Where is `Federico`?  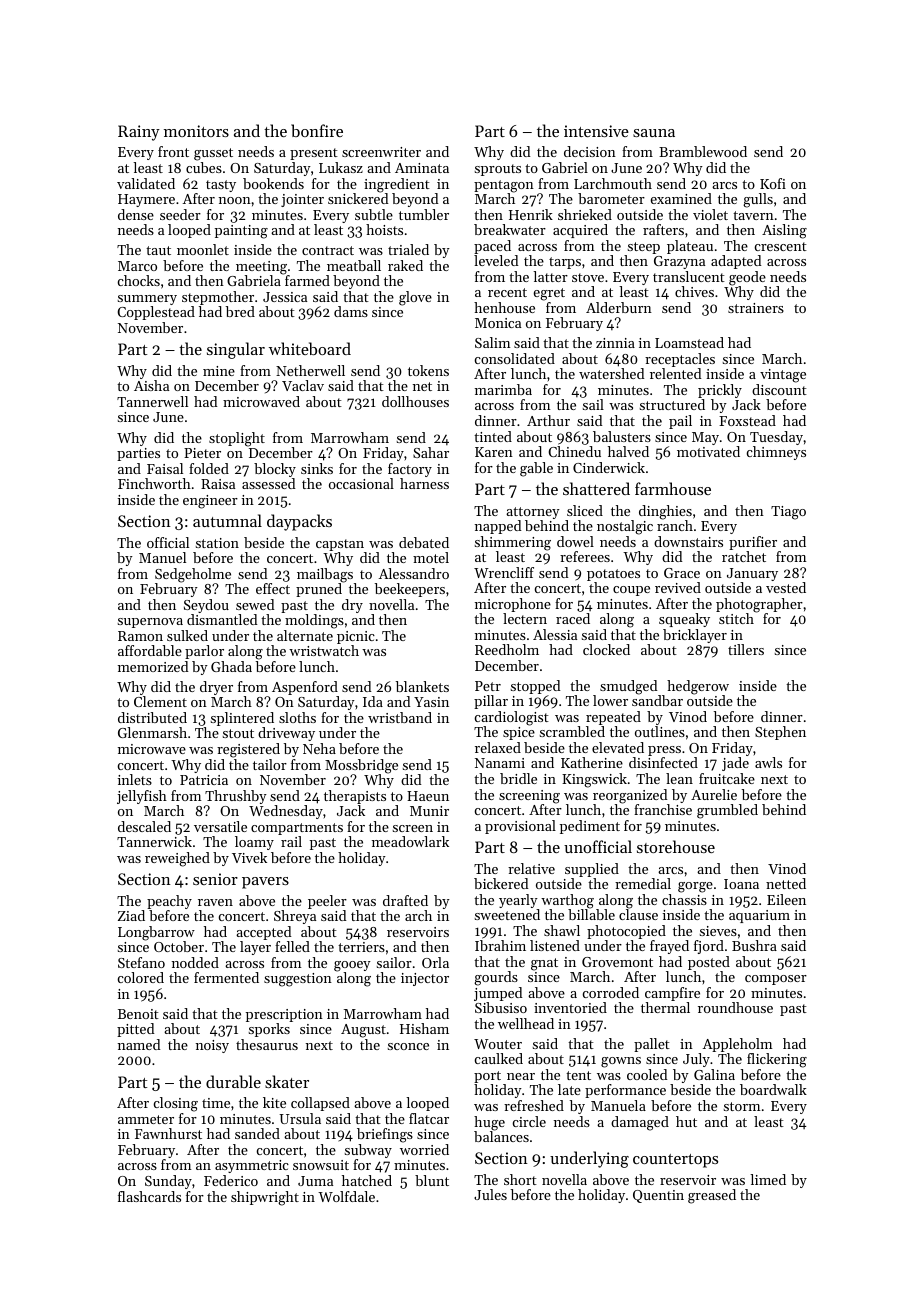
Federico is located at coordinates (231, 1180).
